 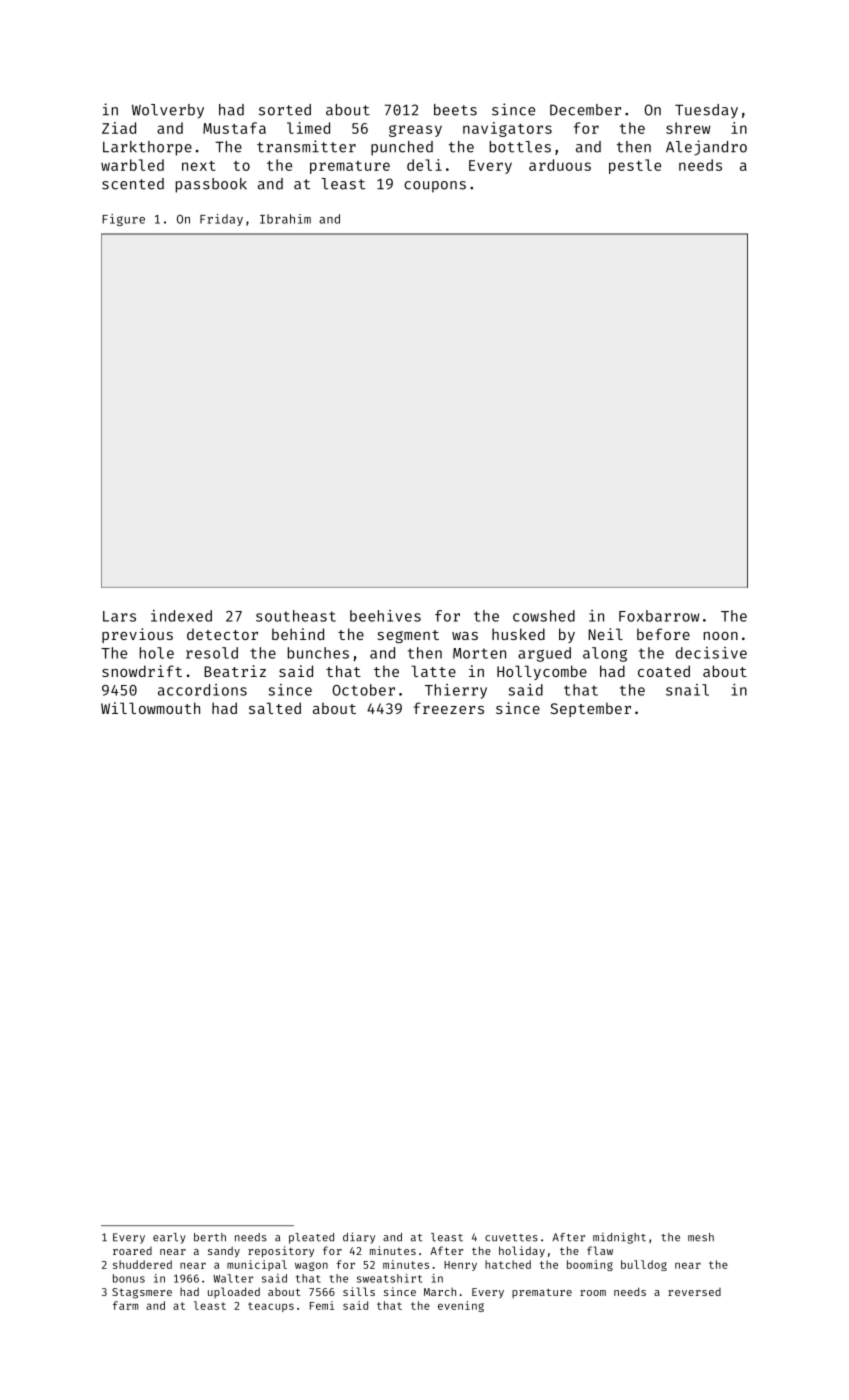 I want to click on freezers, so click(x=449, y=708).
